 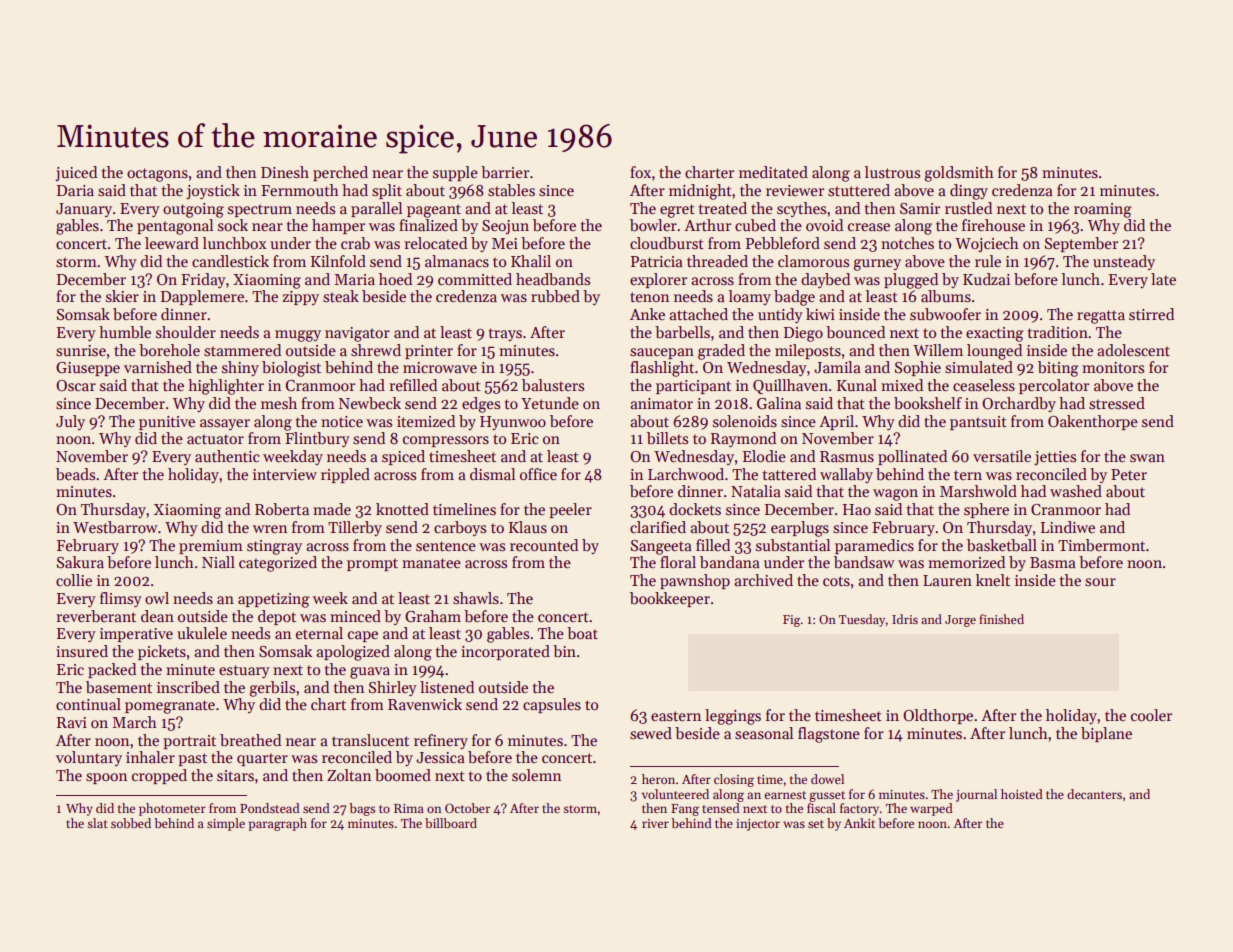 What do you see at coordinates (285, 172) in the image?
I see `Dinesh` at bounding box center [285, 172].
